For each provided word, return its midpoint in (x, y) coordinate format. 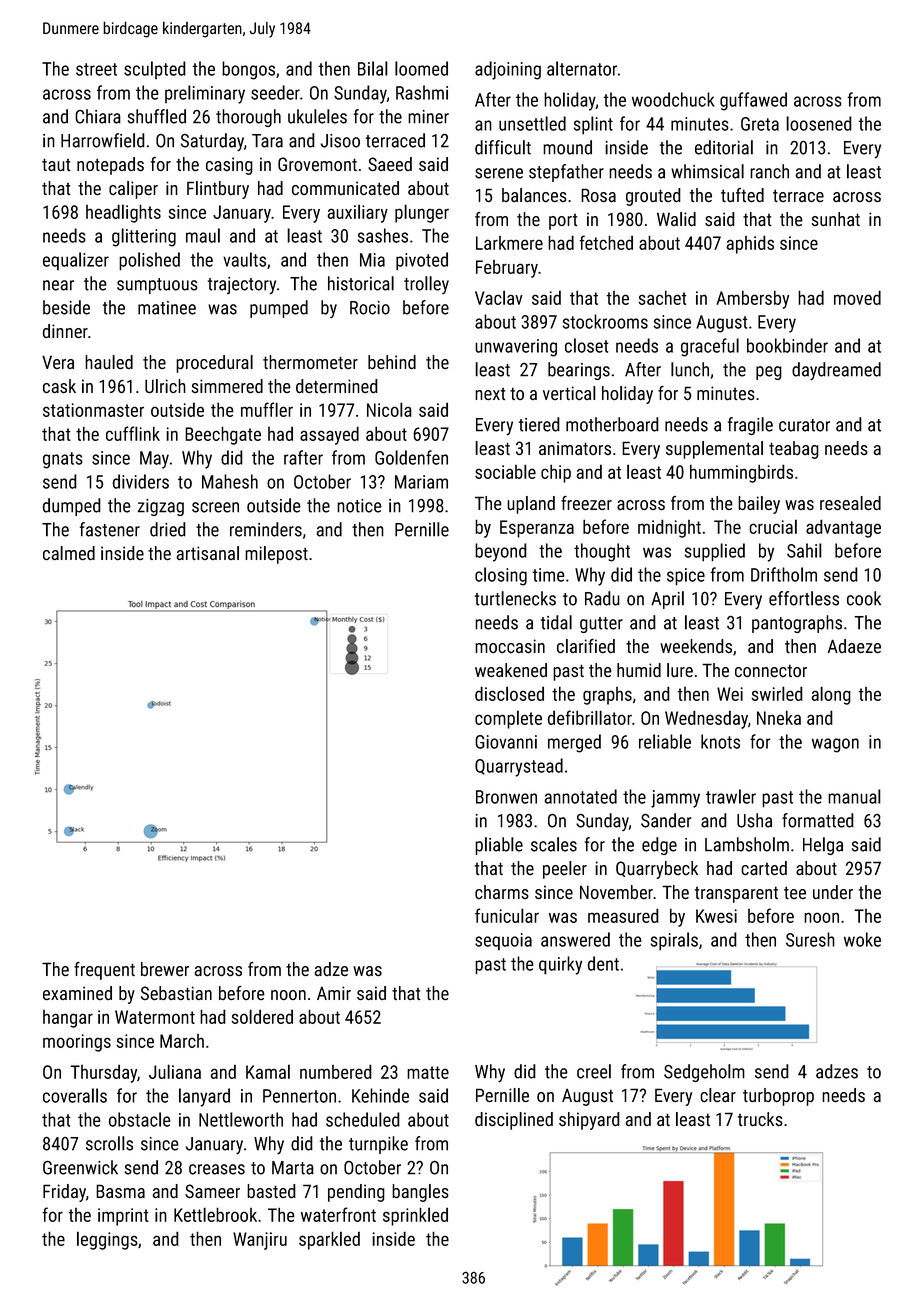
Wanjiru (260, 1241)
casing (229, 166)
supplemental (714, 450)
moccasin (510, 646)
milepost (276, 555)
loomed (421, 68)
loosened (819, 123)
